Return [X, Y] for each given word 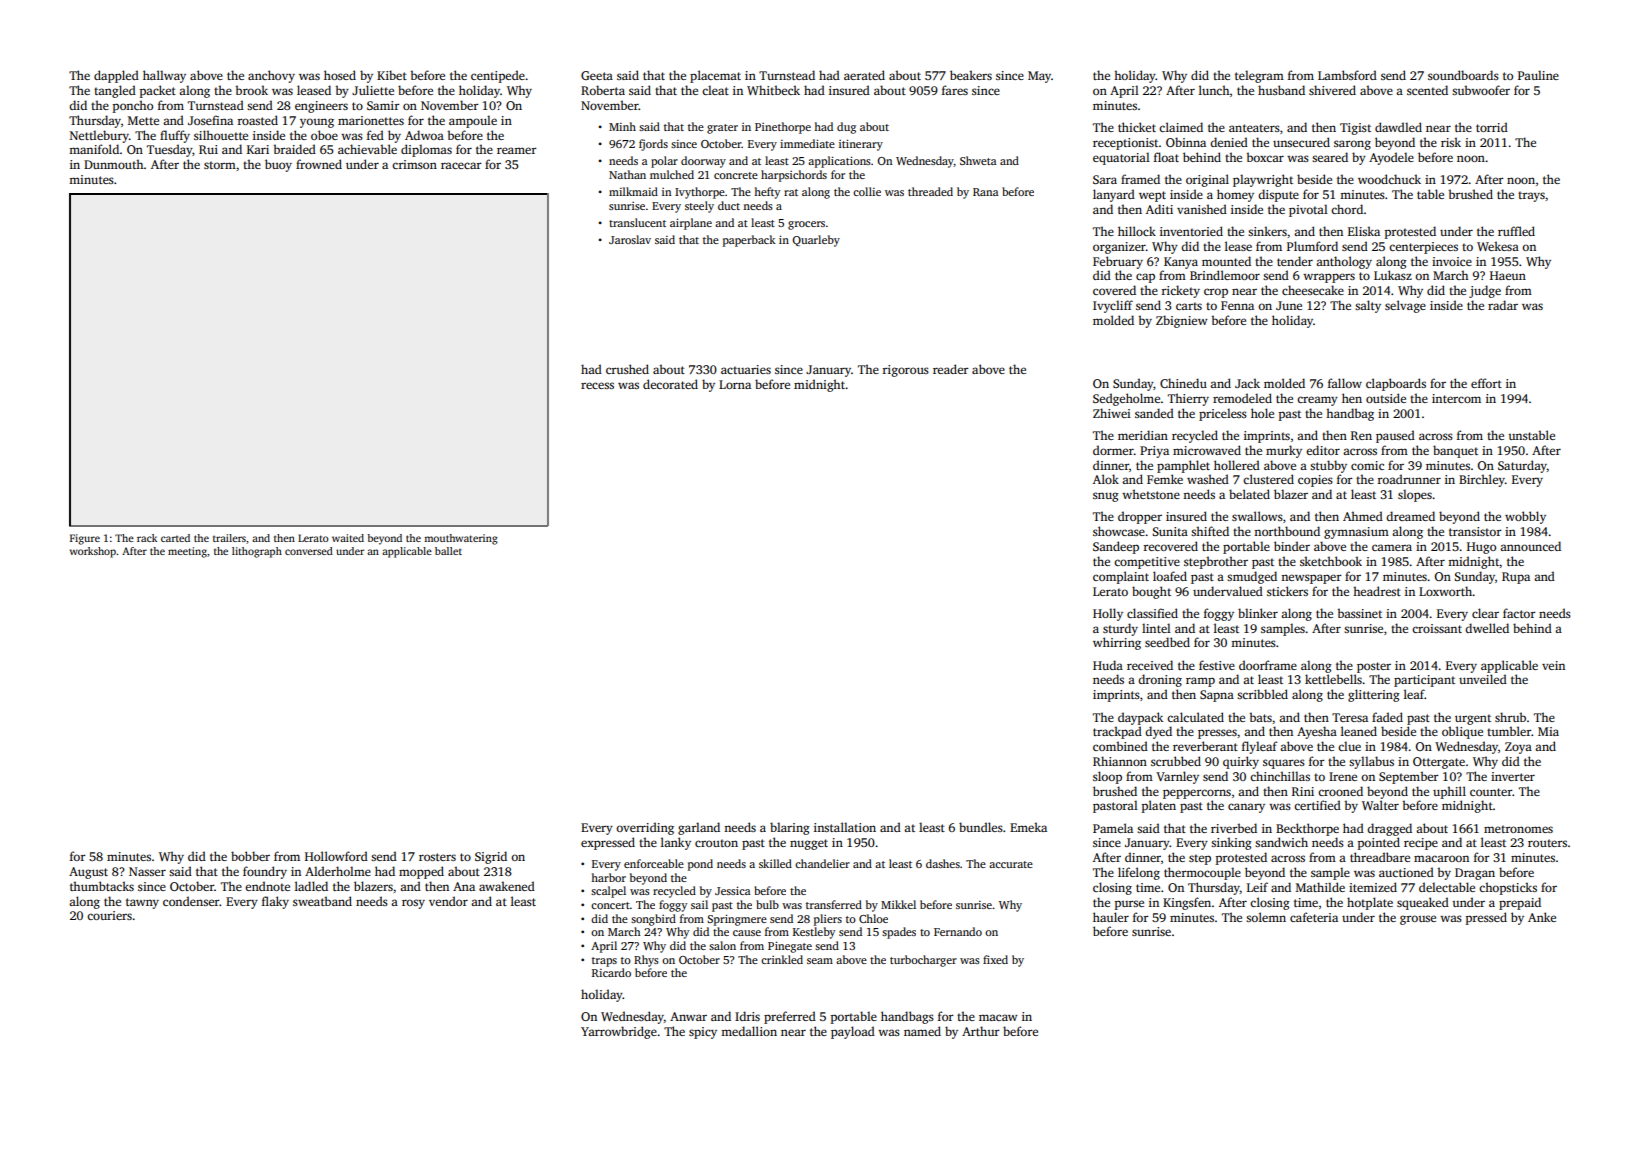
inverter [1513, 776]
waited [348, 538]
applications [839, 162]
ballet [448, 551]
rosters [437, 857]
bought [1151, 592]
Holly [1108, 614]
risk [1451, 142]
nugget [809, 844]
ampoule [473, 121]
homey [1235, 195]
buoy [278, 165]
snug [1106, 497]
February [1118, 262]
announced [1530, 546]
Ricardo [611, 972]
